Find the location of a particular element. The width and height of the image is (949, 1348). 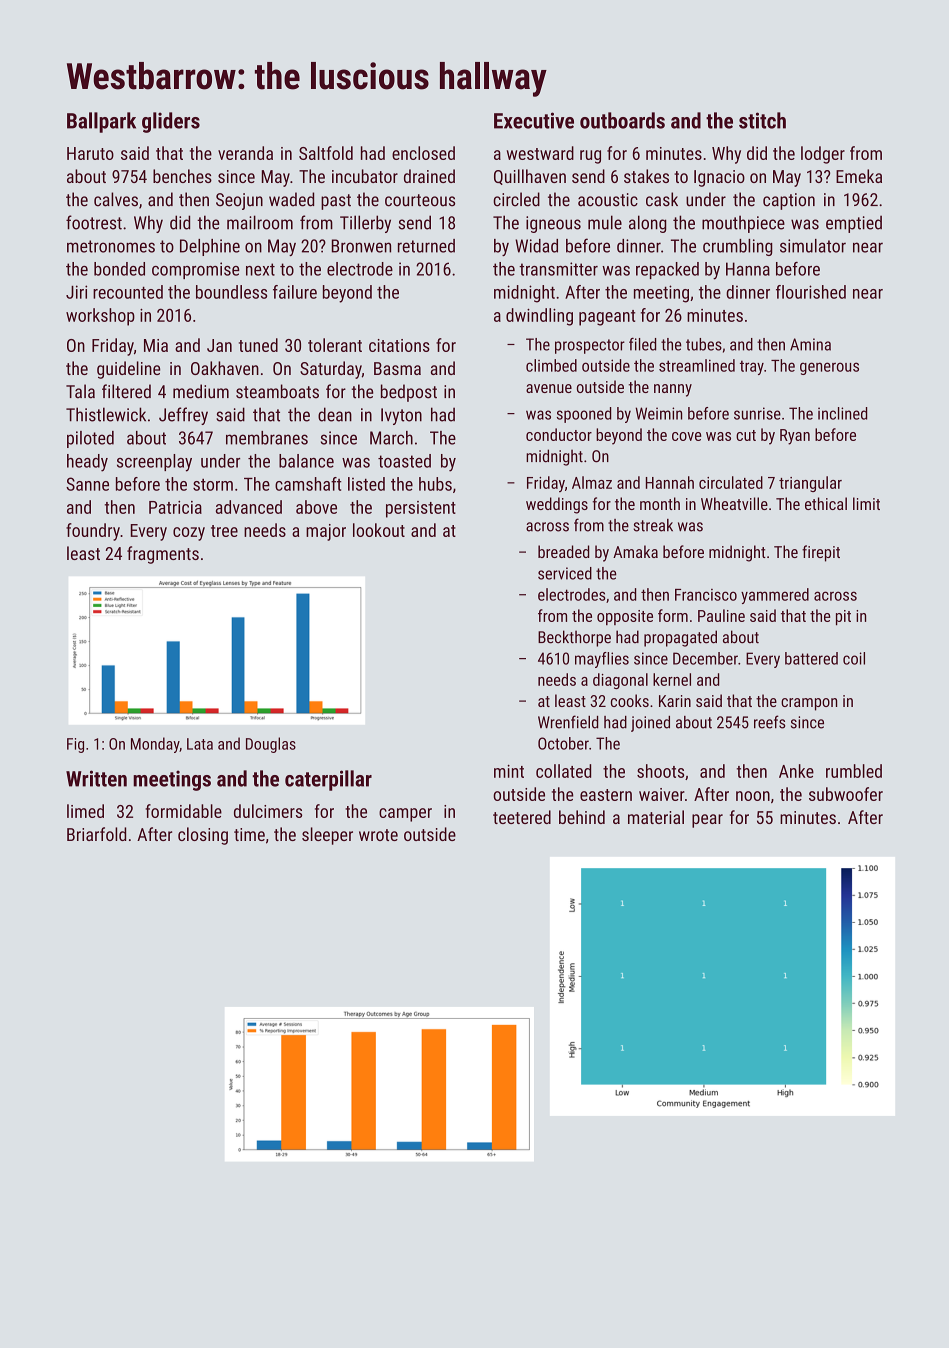

benches is located at coordinates (182, 176).
